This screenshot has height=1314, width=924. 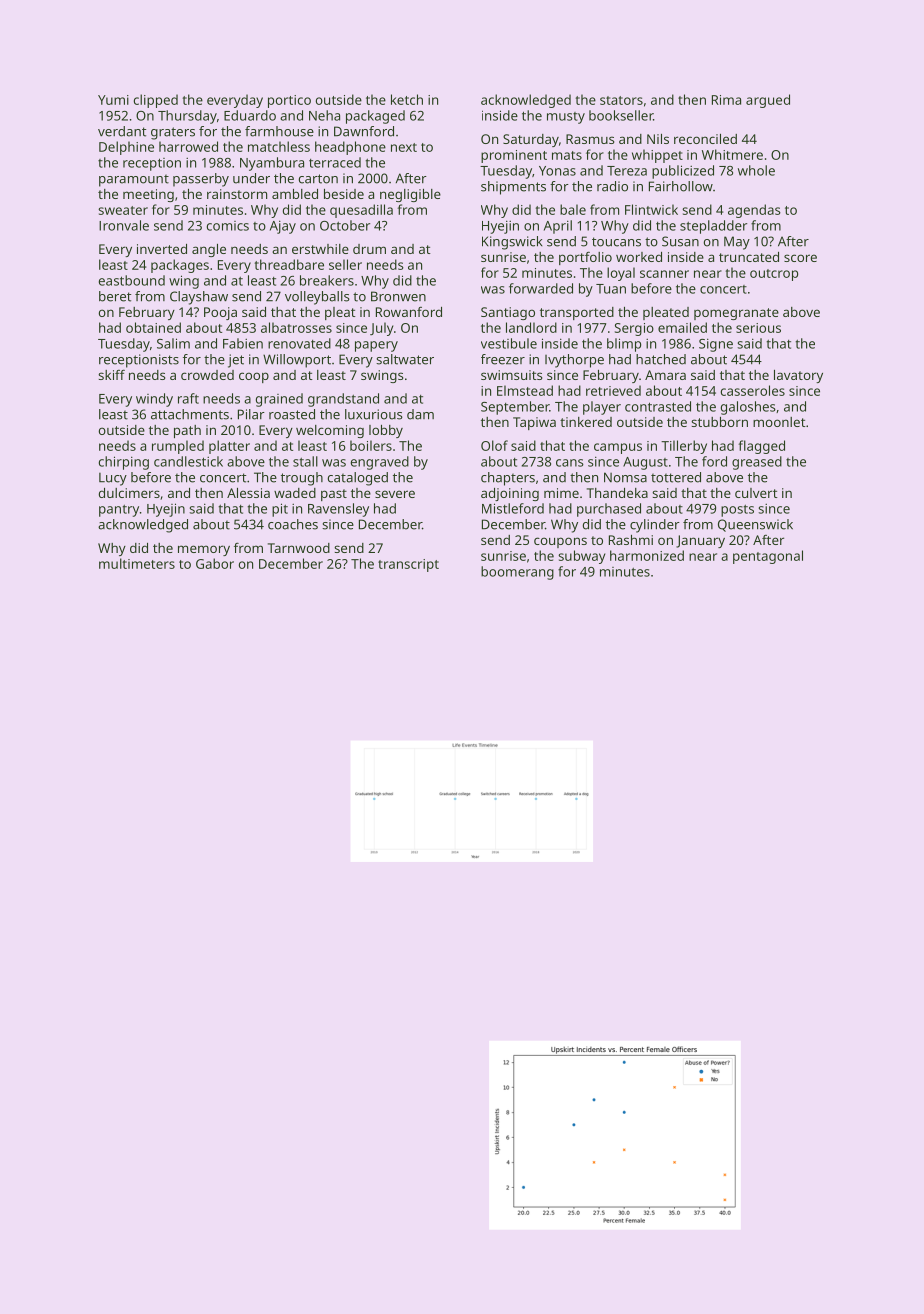 I want to click on coupons, so click(x=560, y=542).
